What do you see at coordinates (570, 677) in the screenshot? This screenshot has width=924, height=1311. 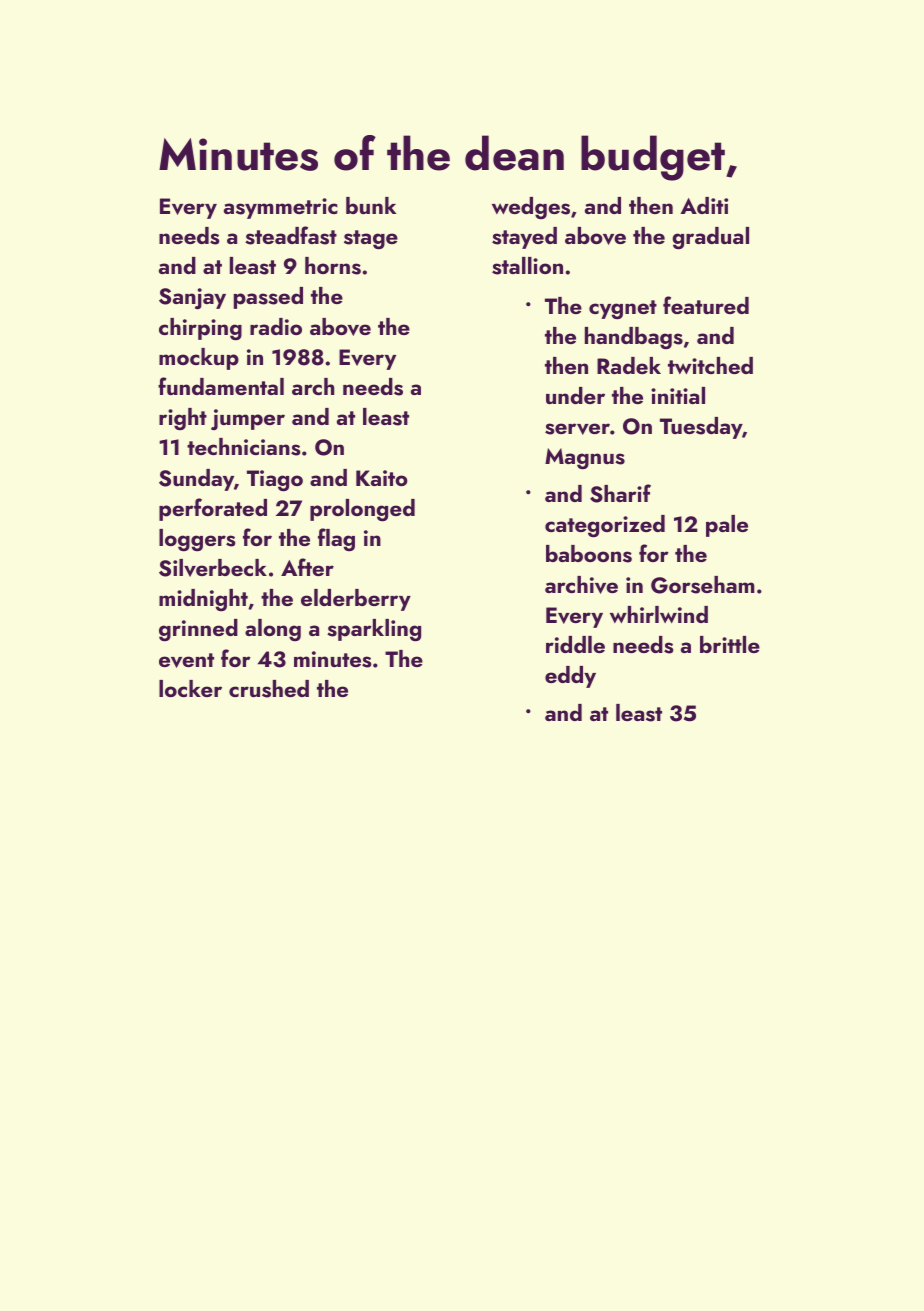 I see `eddy` at bounding box center [570, 677].
